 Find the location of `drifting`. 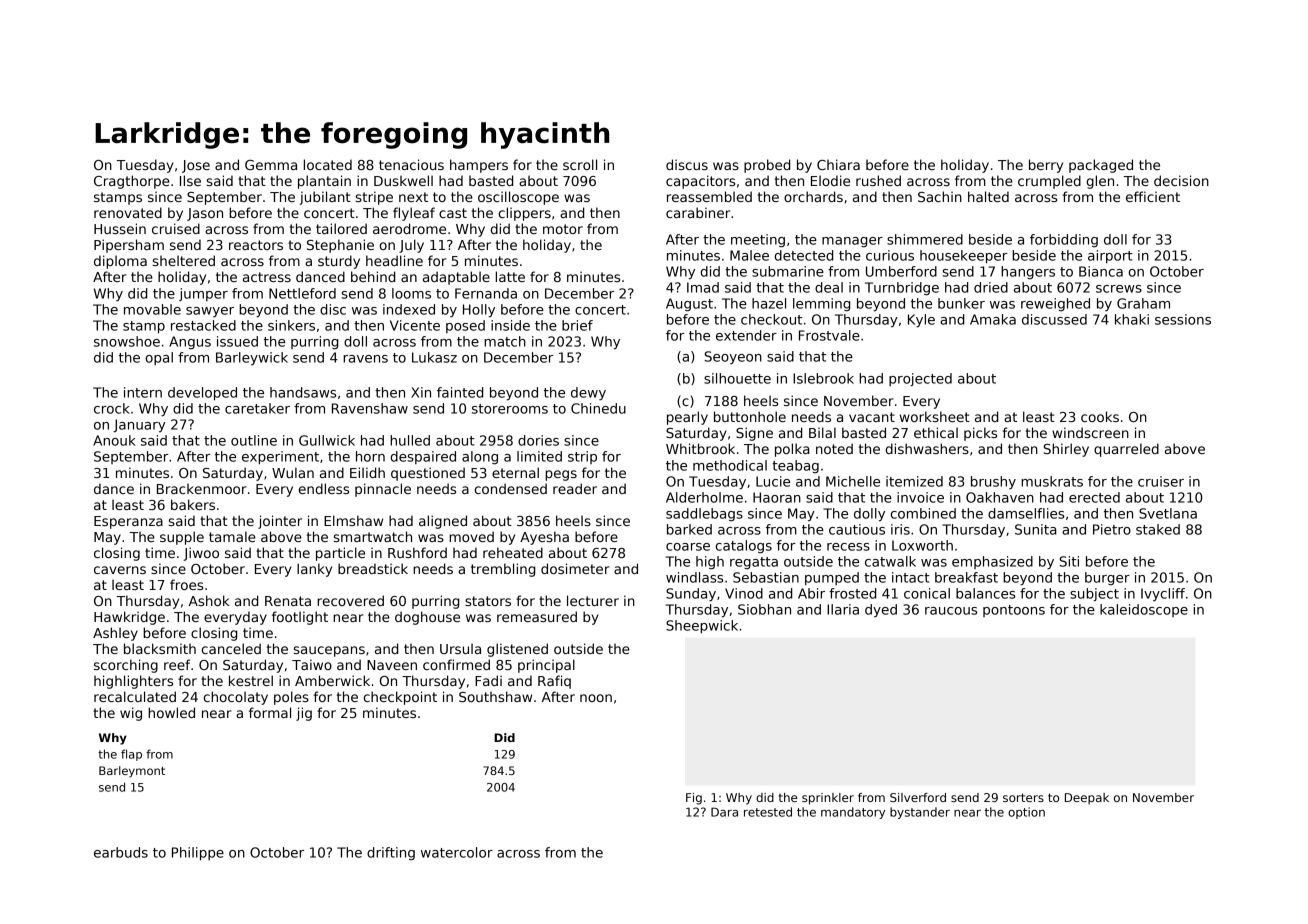

drifting is located at coordinates (391, 854).
